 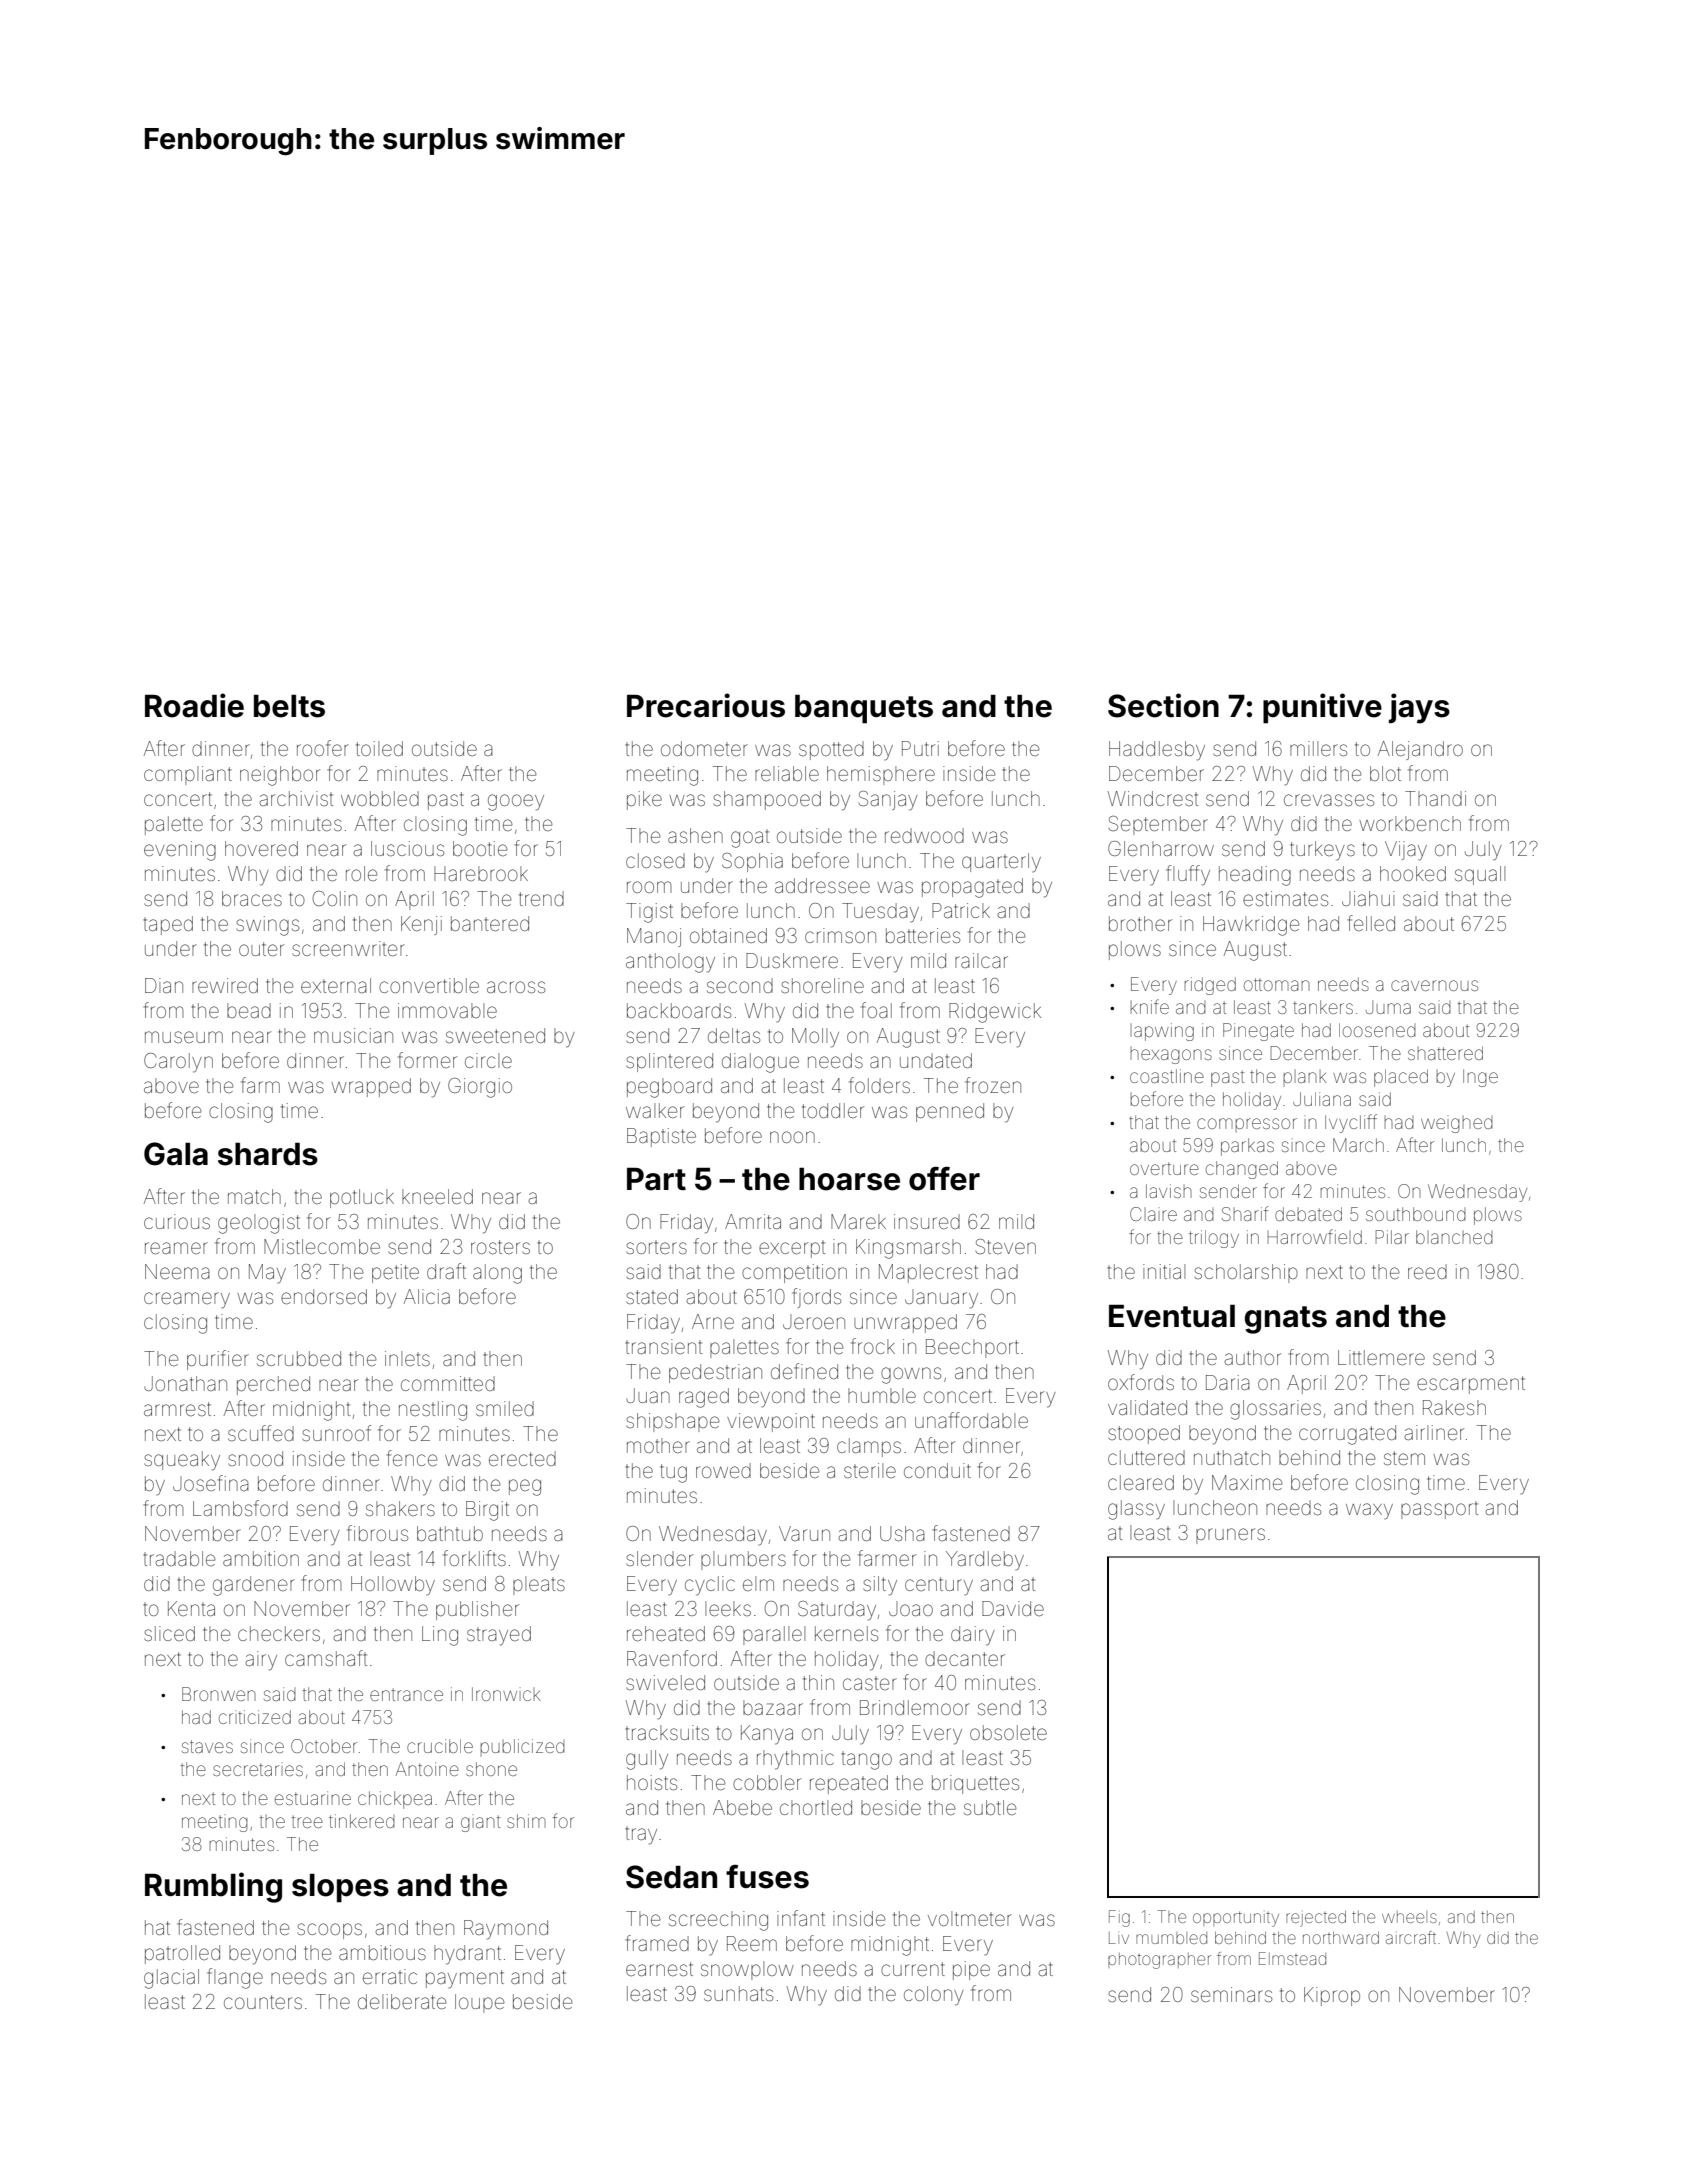 I want to click on Juma, so click(x=1388, y=1007).
